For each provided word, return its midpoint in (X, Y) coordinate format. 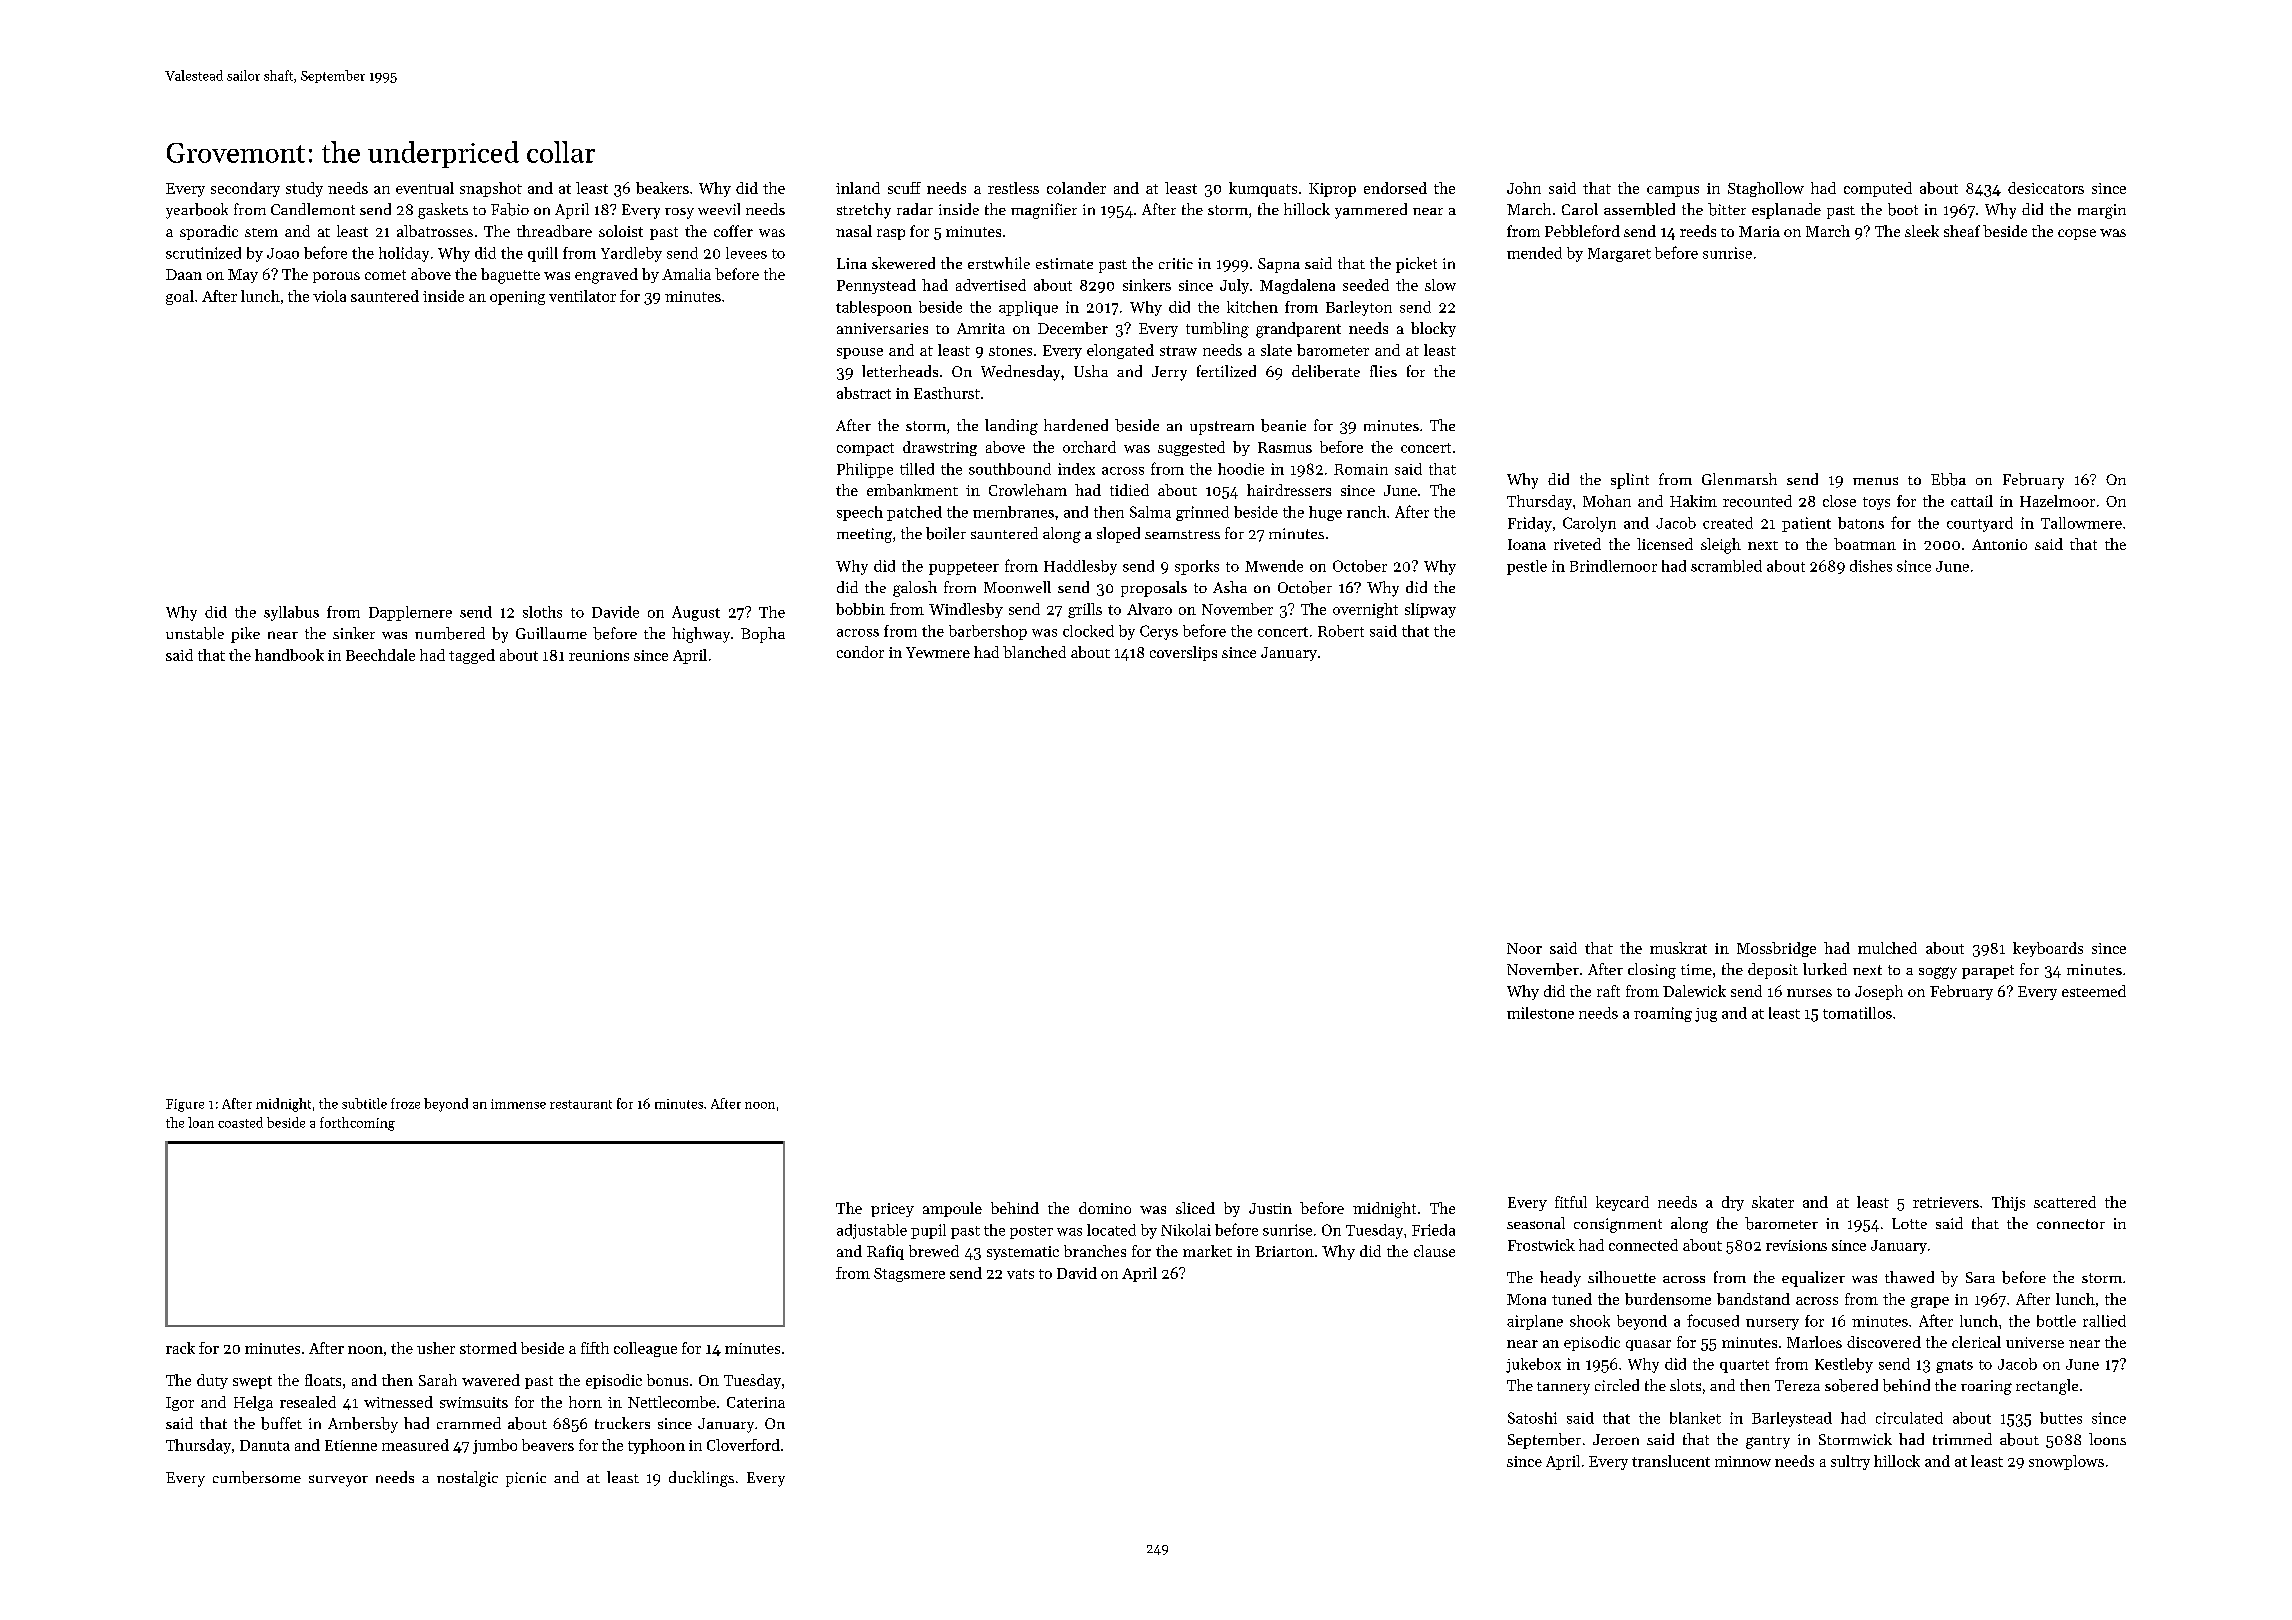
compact (865, 449)
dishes (1871, 566)
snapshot (491, 189)
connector (2071, 1224)
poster (1031, 1232)
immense (518, 1104)
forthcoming (357, 1124)
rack (180, 1348)
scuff (904, 188)
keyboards (2048, 949)
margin (2102, 211)
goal (180, 297)
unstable (195, 633)
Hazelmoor (2057, 501)
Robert (1341, 631)
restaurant (581, 1104)
